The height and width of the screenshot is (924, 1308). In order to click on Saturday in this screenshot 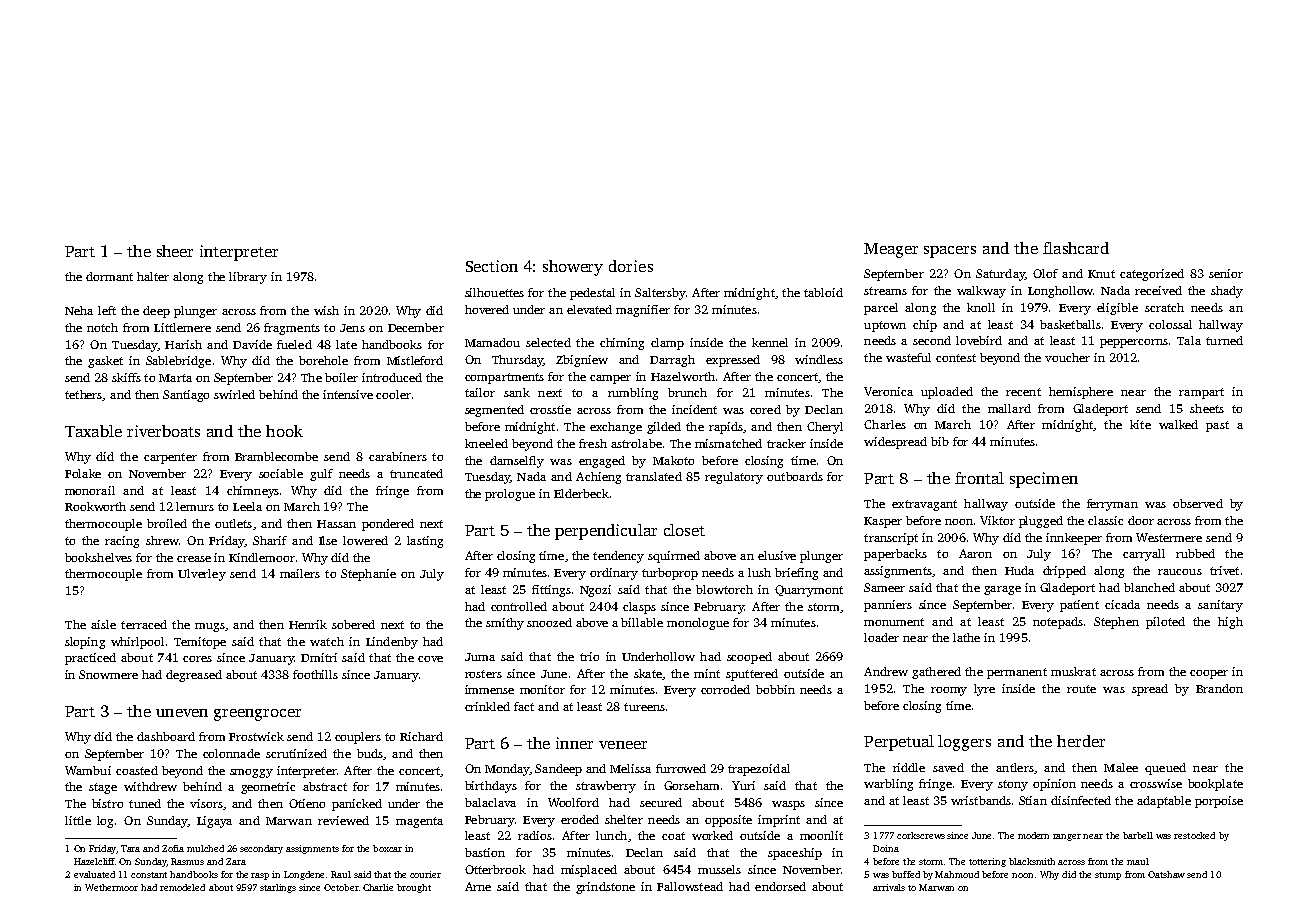, I will do `click(1000, 275)`.
